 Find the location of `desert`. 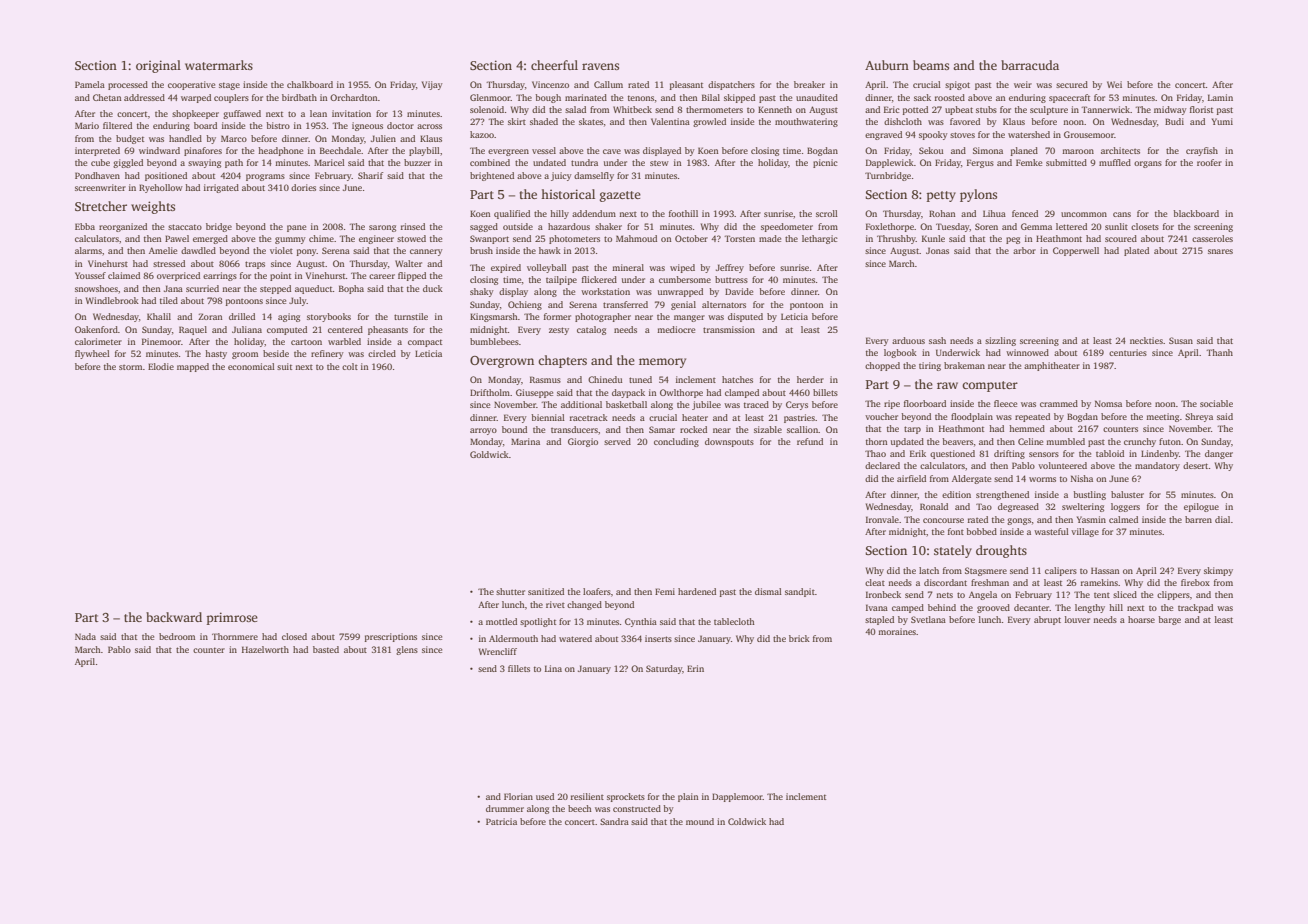

desert is located at coordinates (1196, 465).
